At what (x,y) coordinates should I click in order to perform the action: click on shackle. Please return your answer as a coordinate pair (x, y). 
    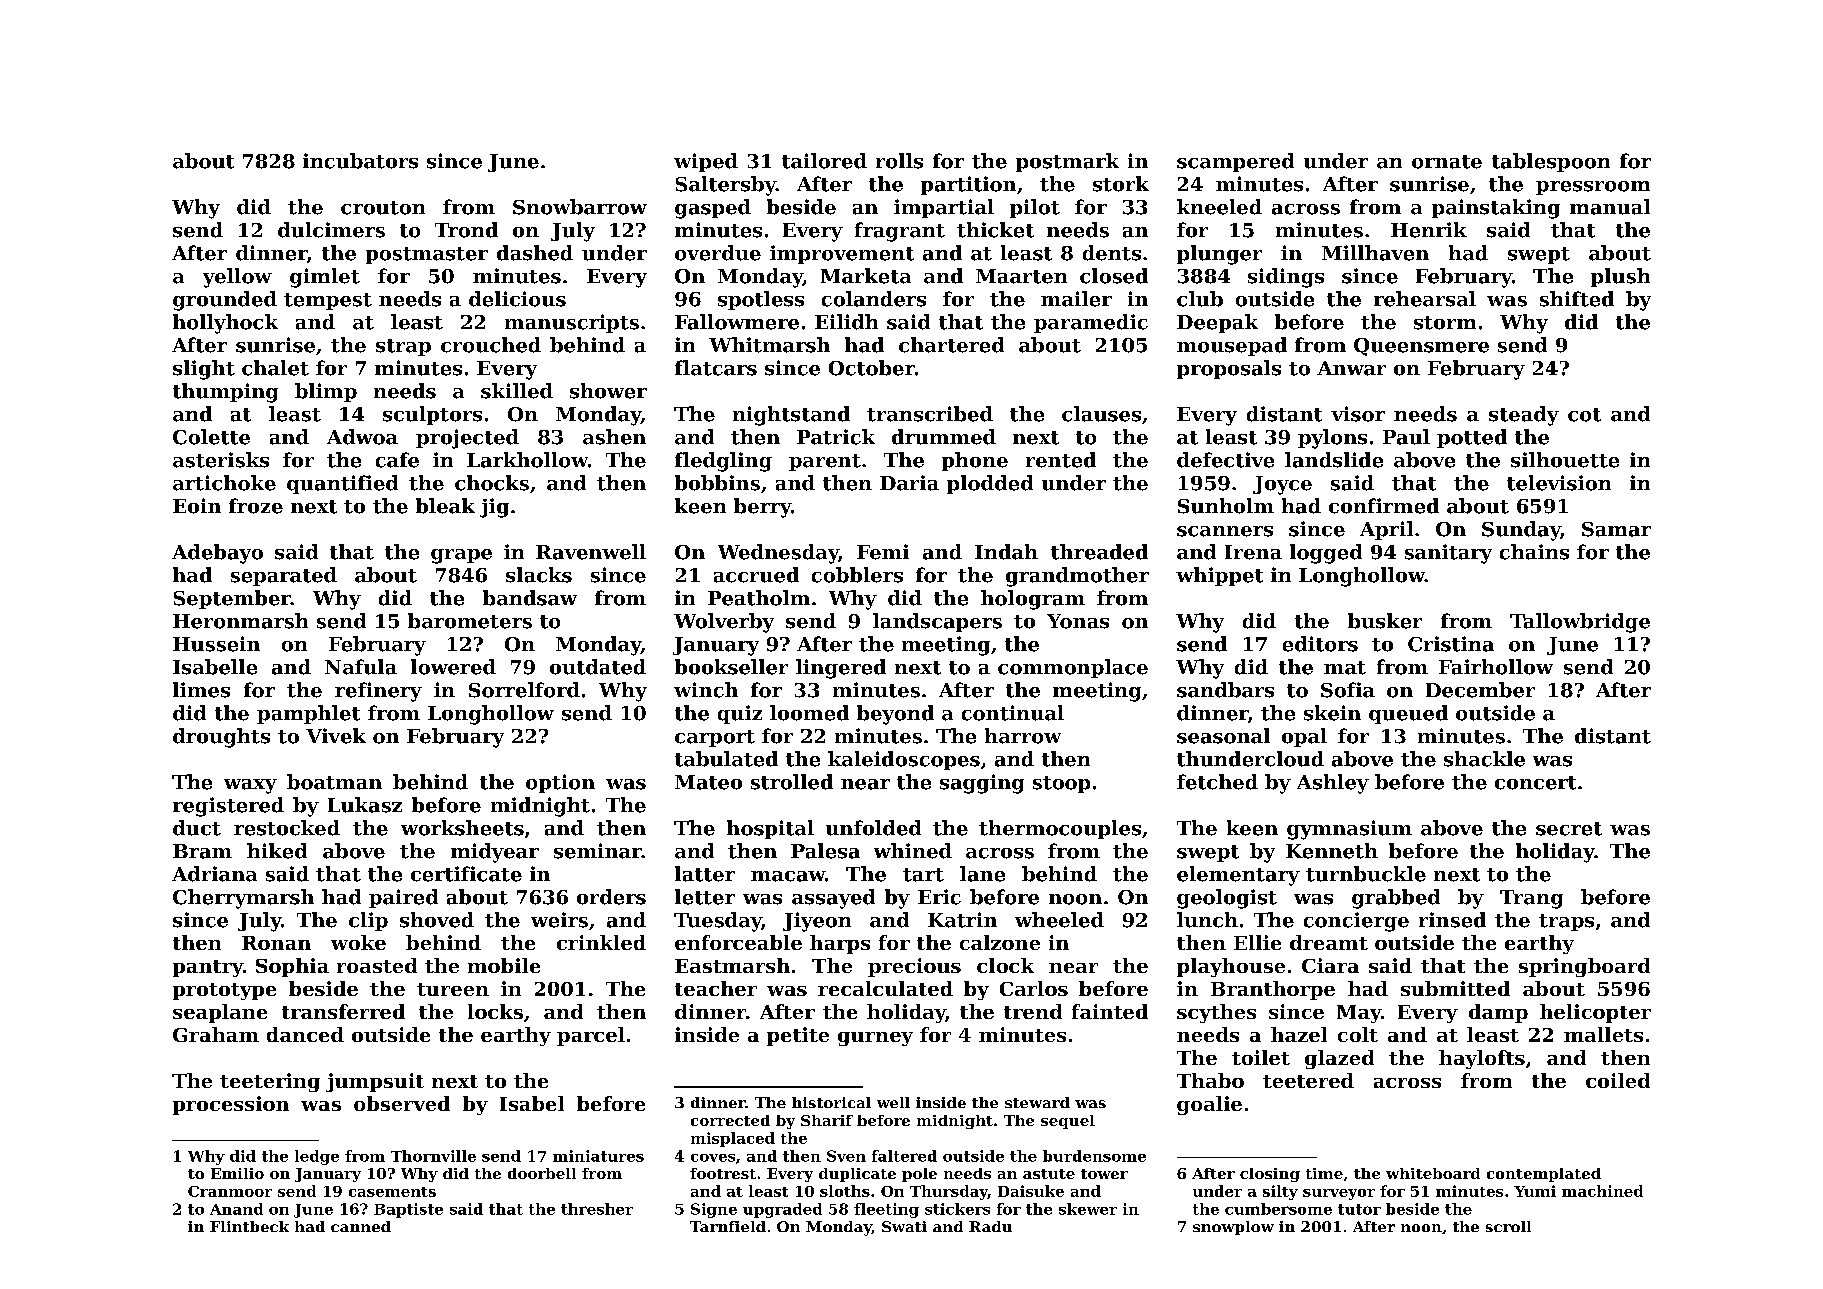
    Looking at the image, I should click on (1484, 759).
